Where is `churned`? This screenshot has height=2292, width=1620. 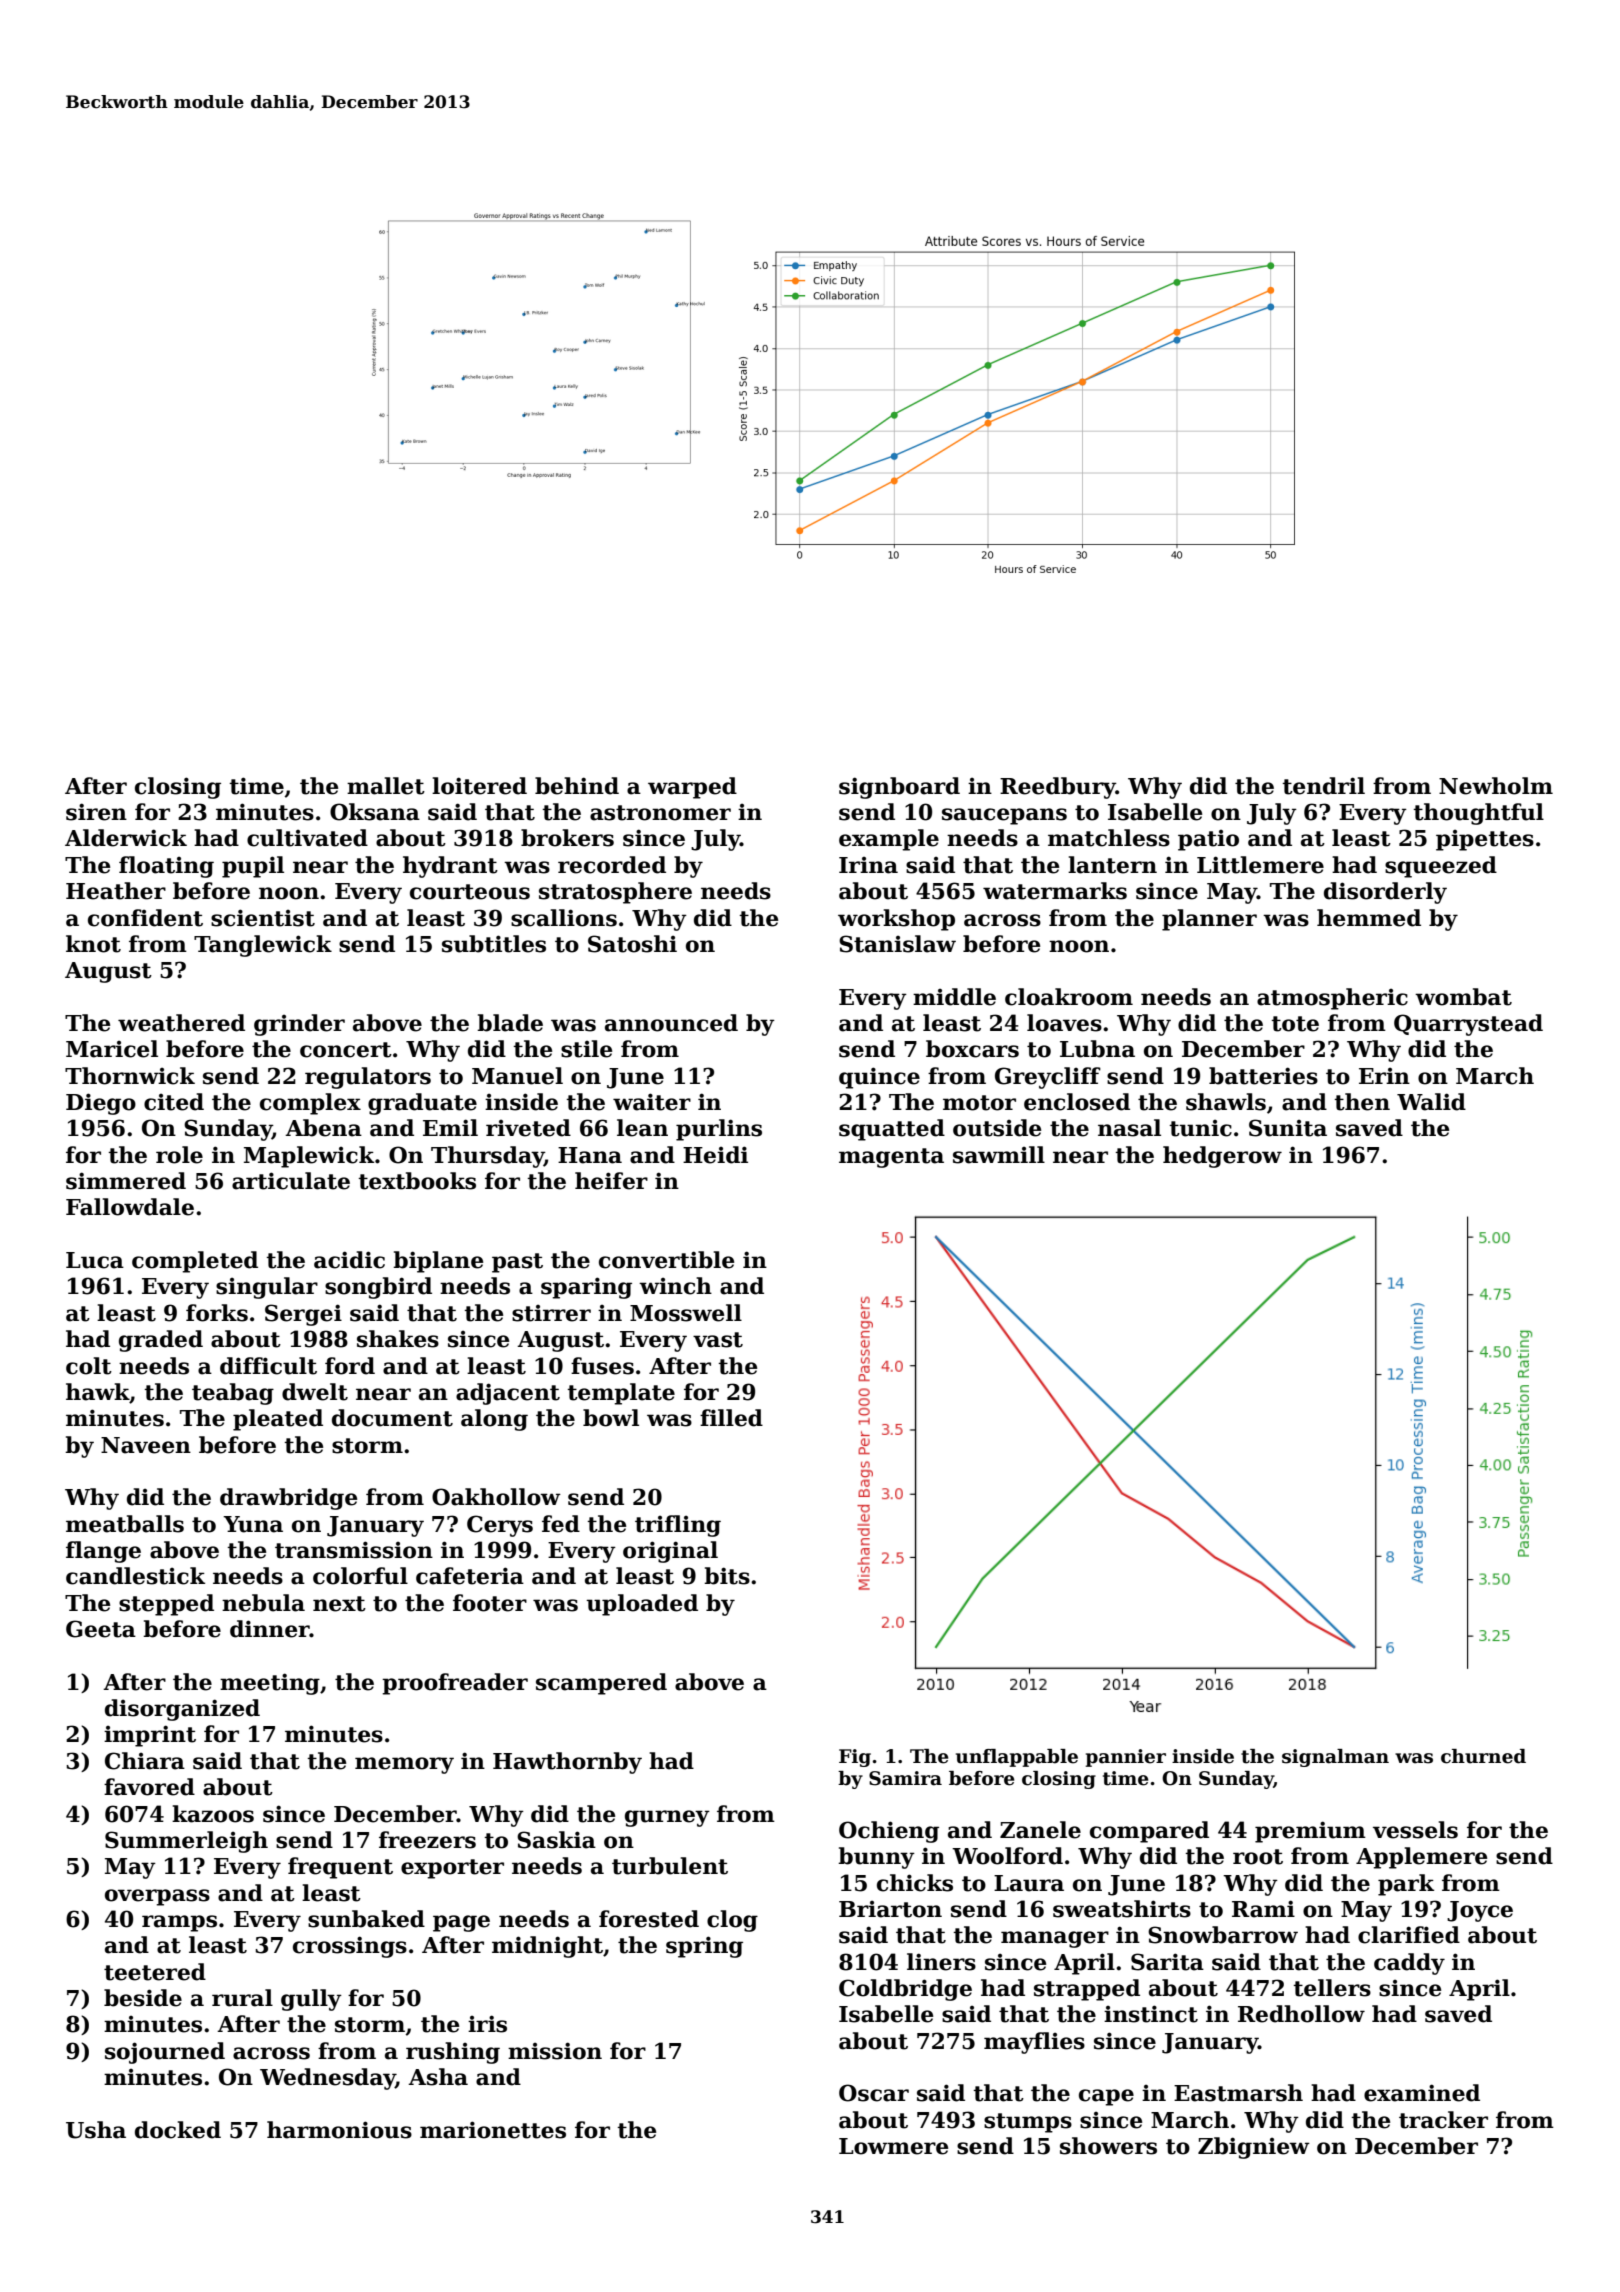 churned is located at coordinates (1483, 1756).
